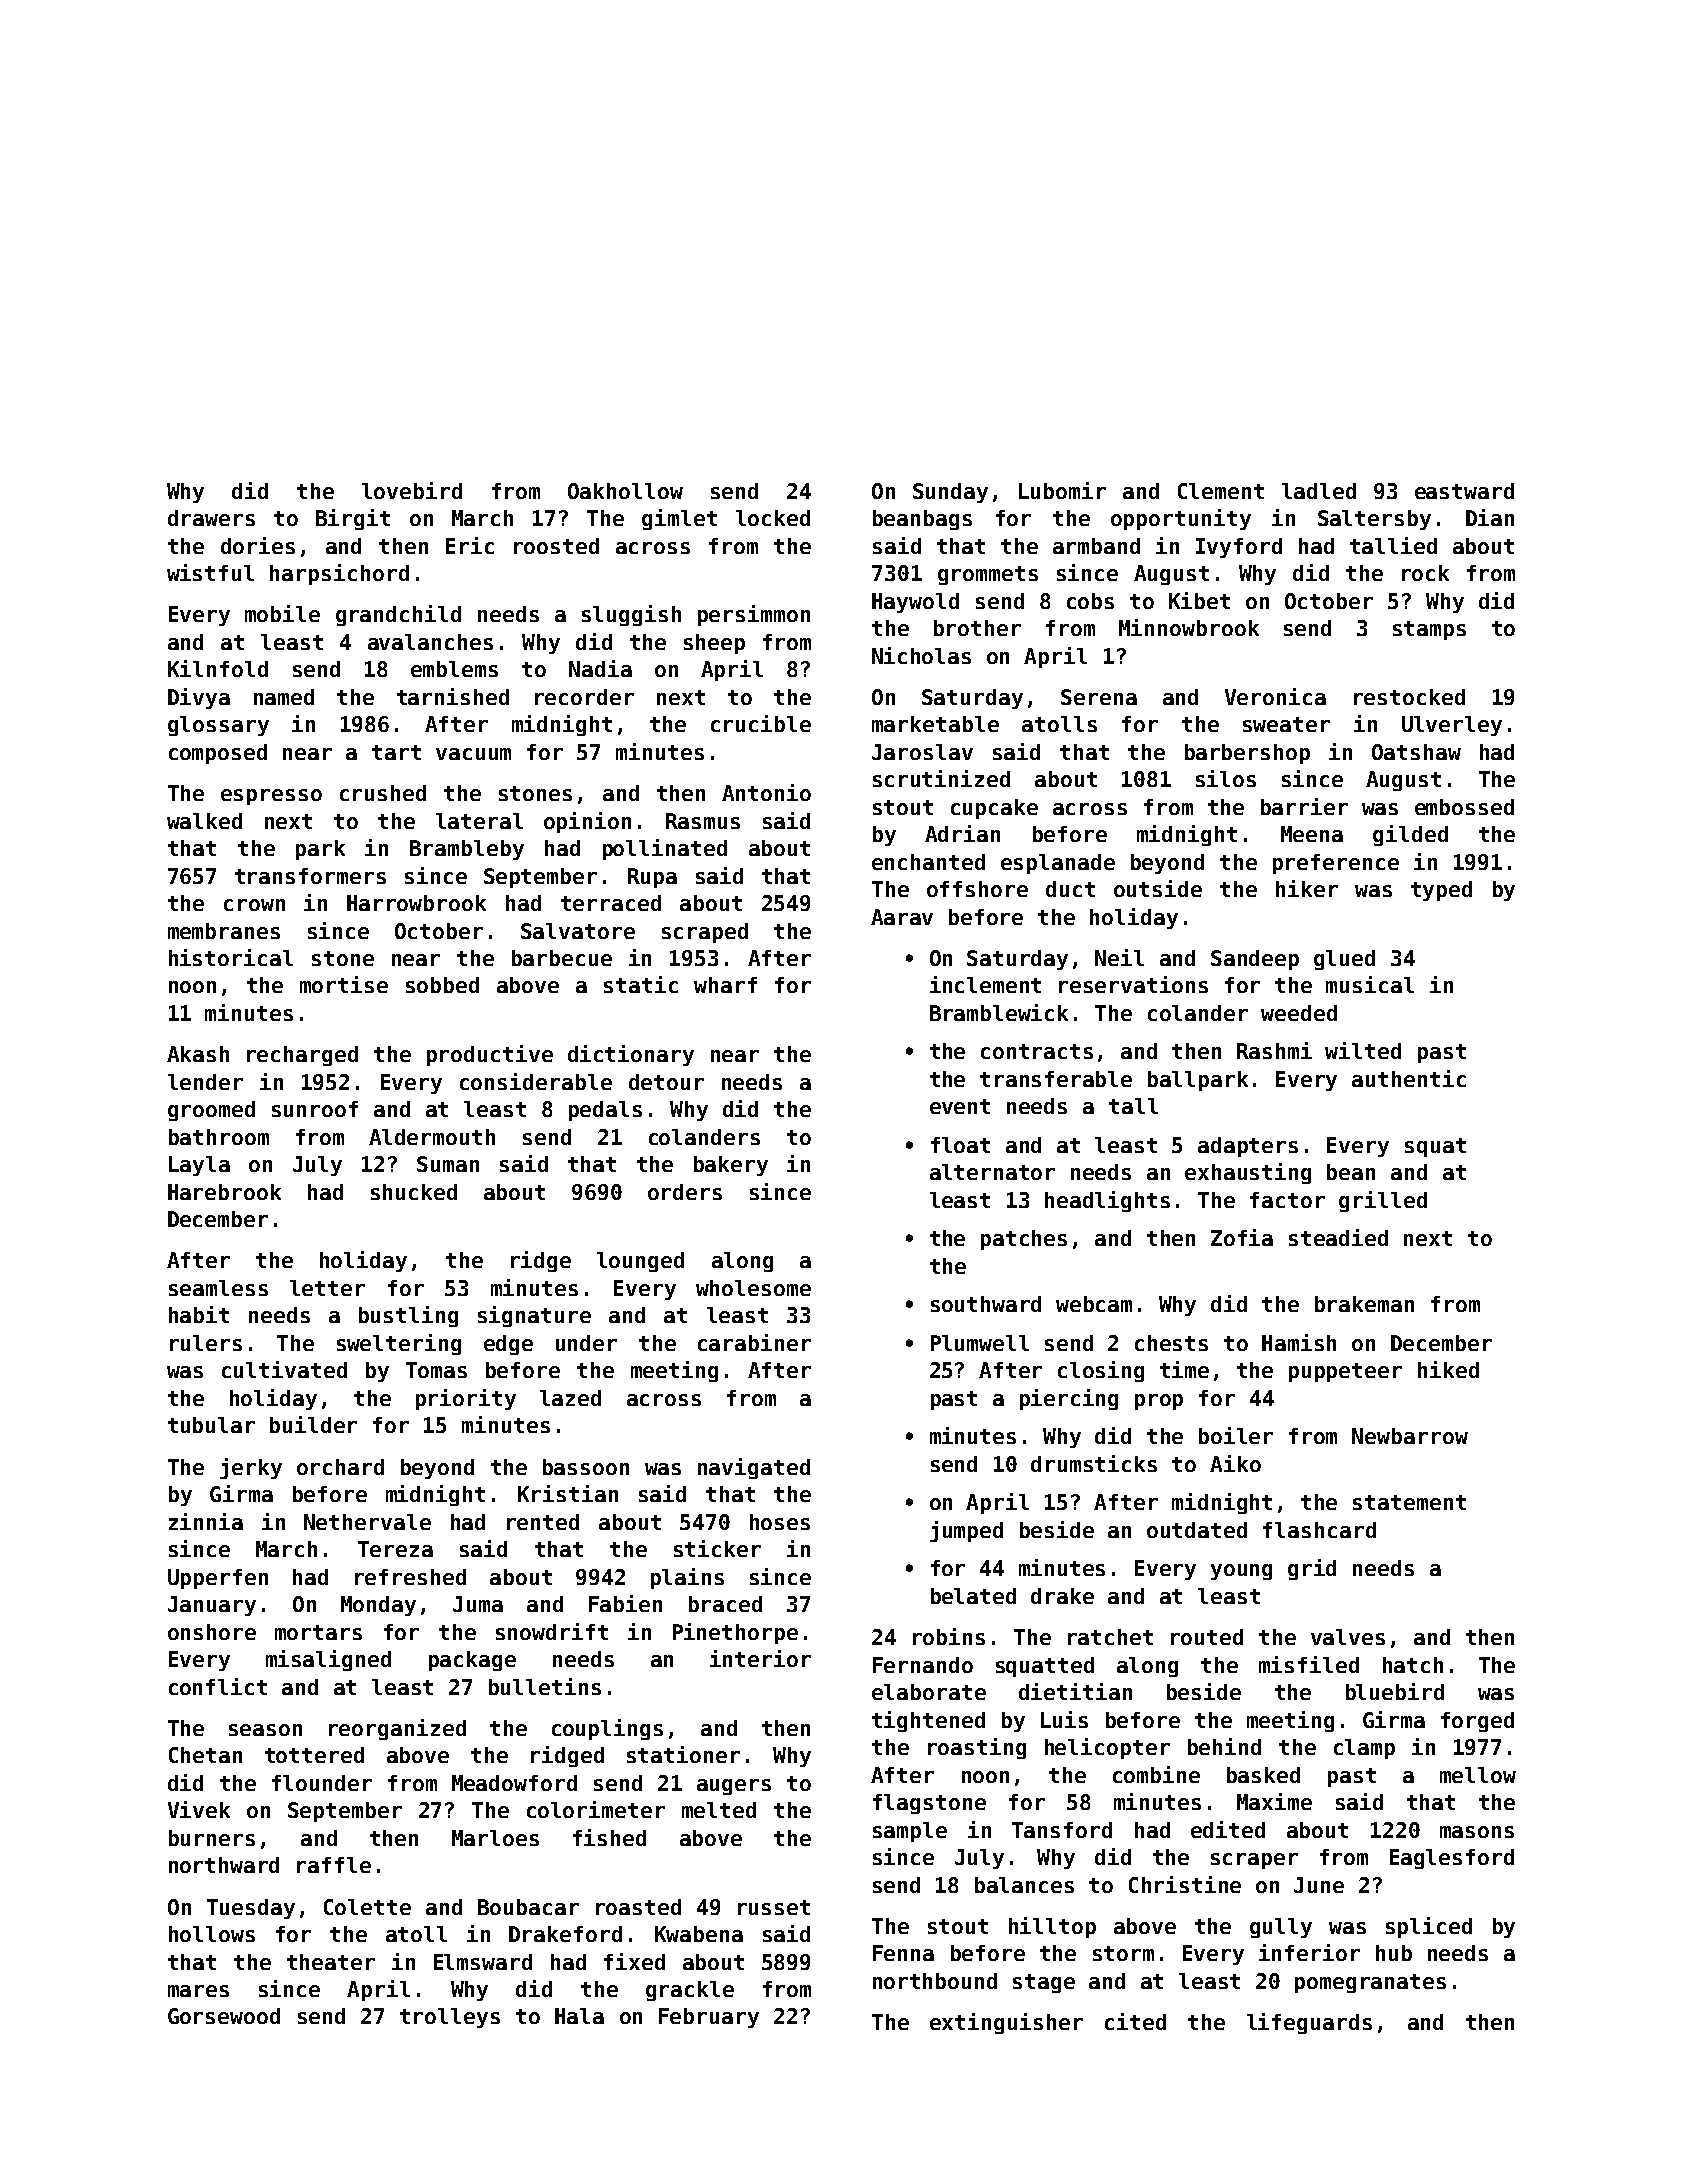  I want to click on carabiner, so click(754, 1342).
